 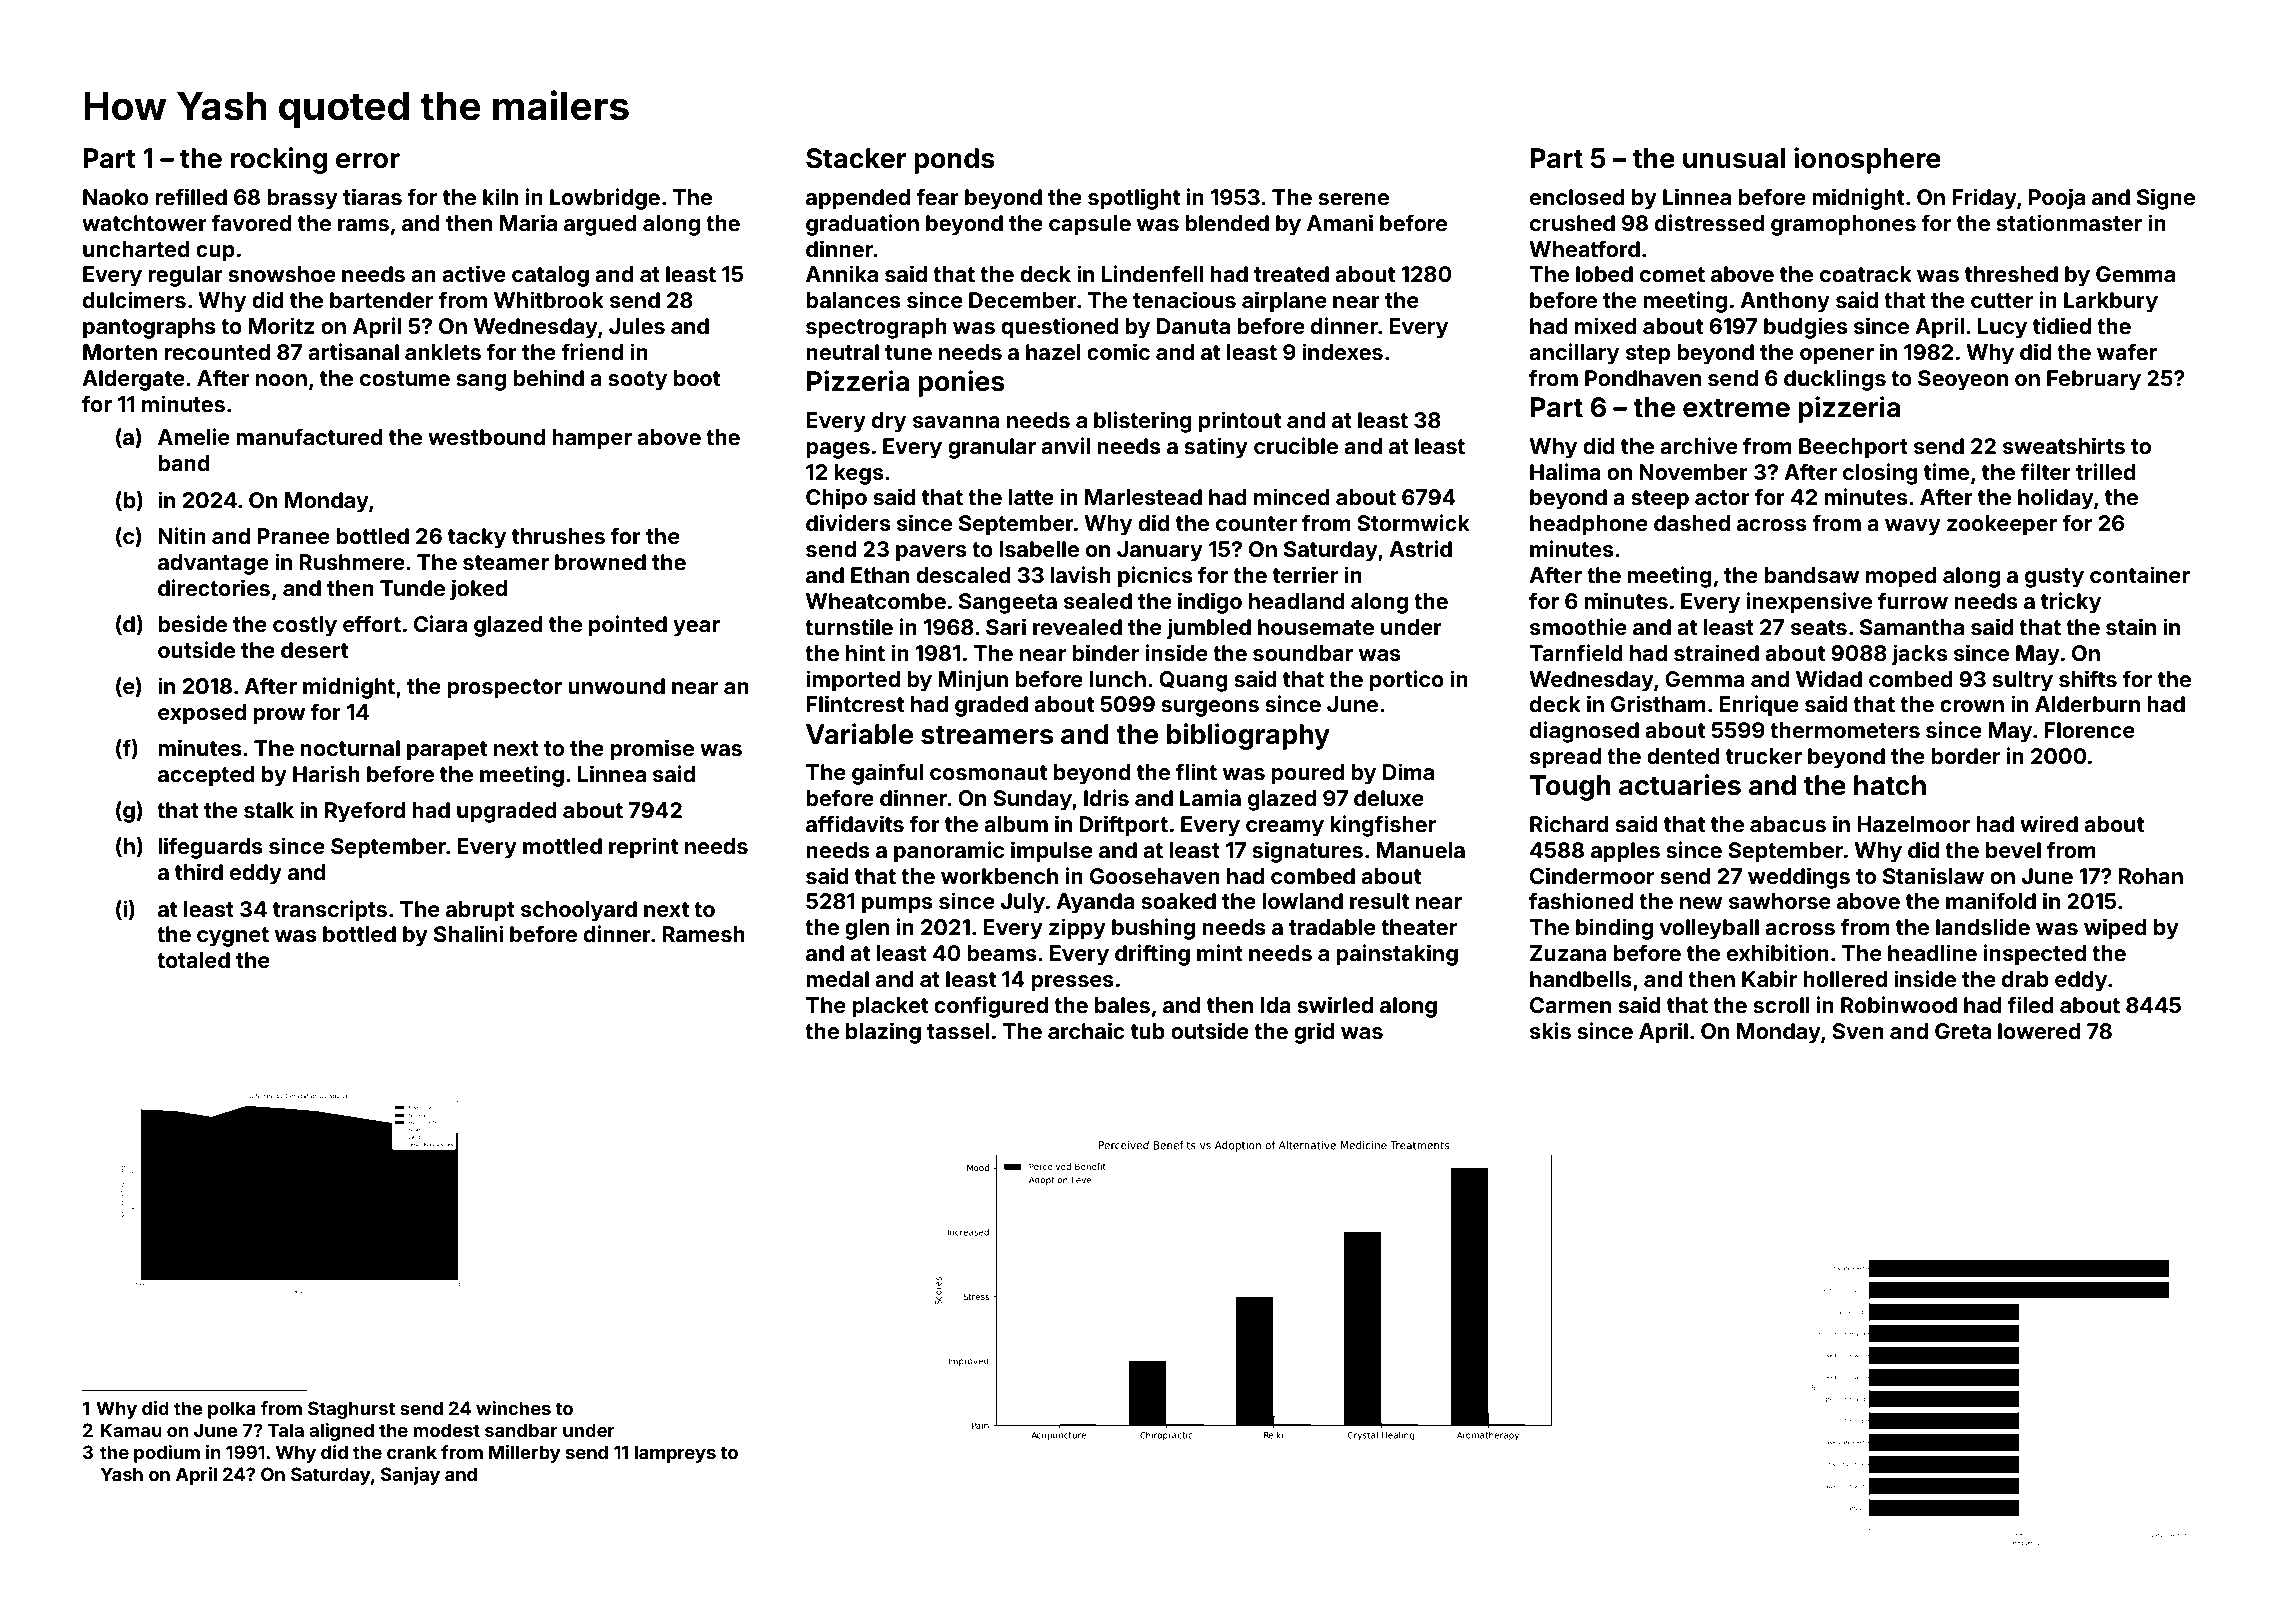 What do you see at coordinates (202, 714) in the screenshot?
I see `exposed` at bounding box center [202, 714].
